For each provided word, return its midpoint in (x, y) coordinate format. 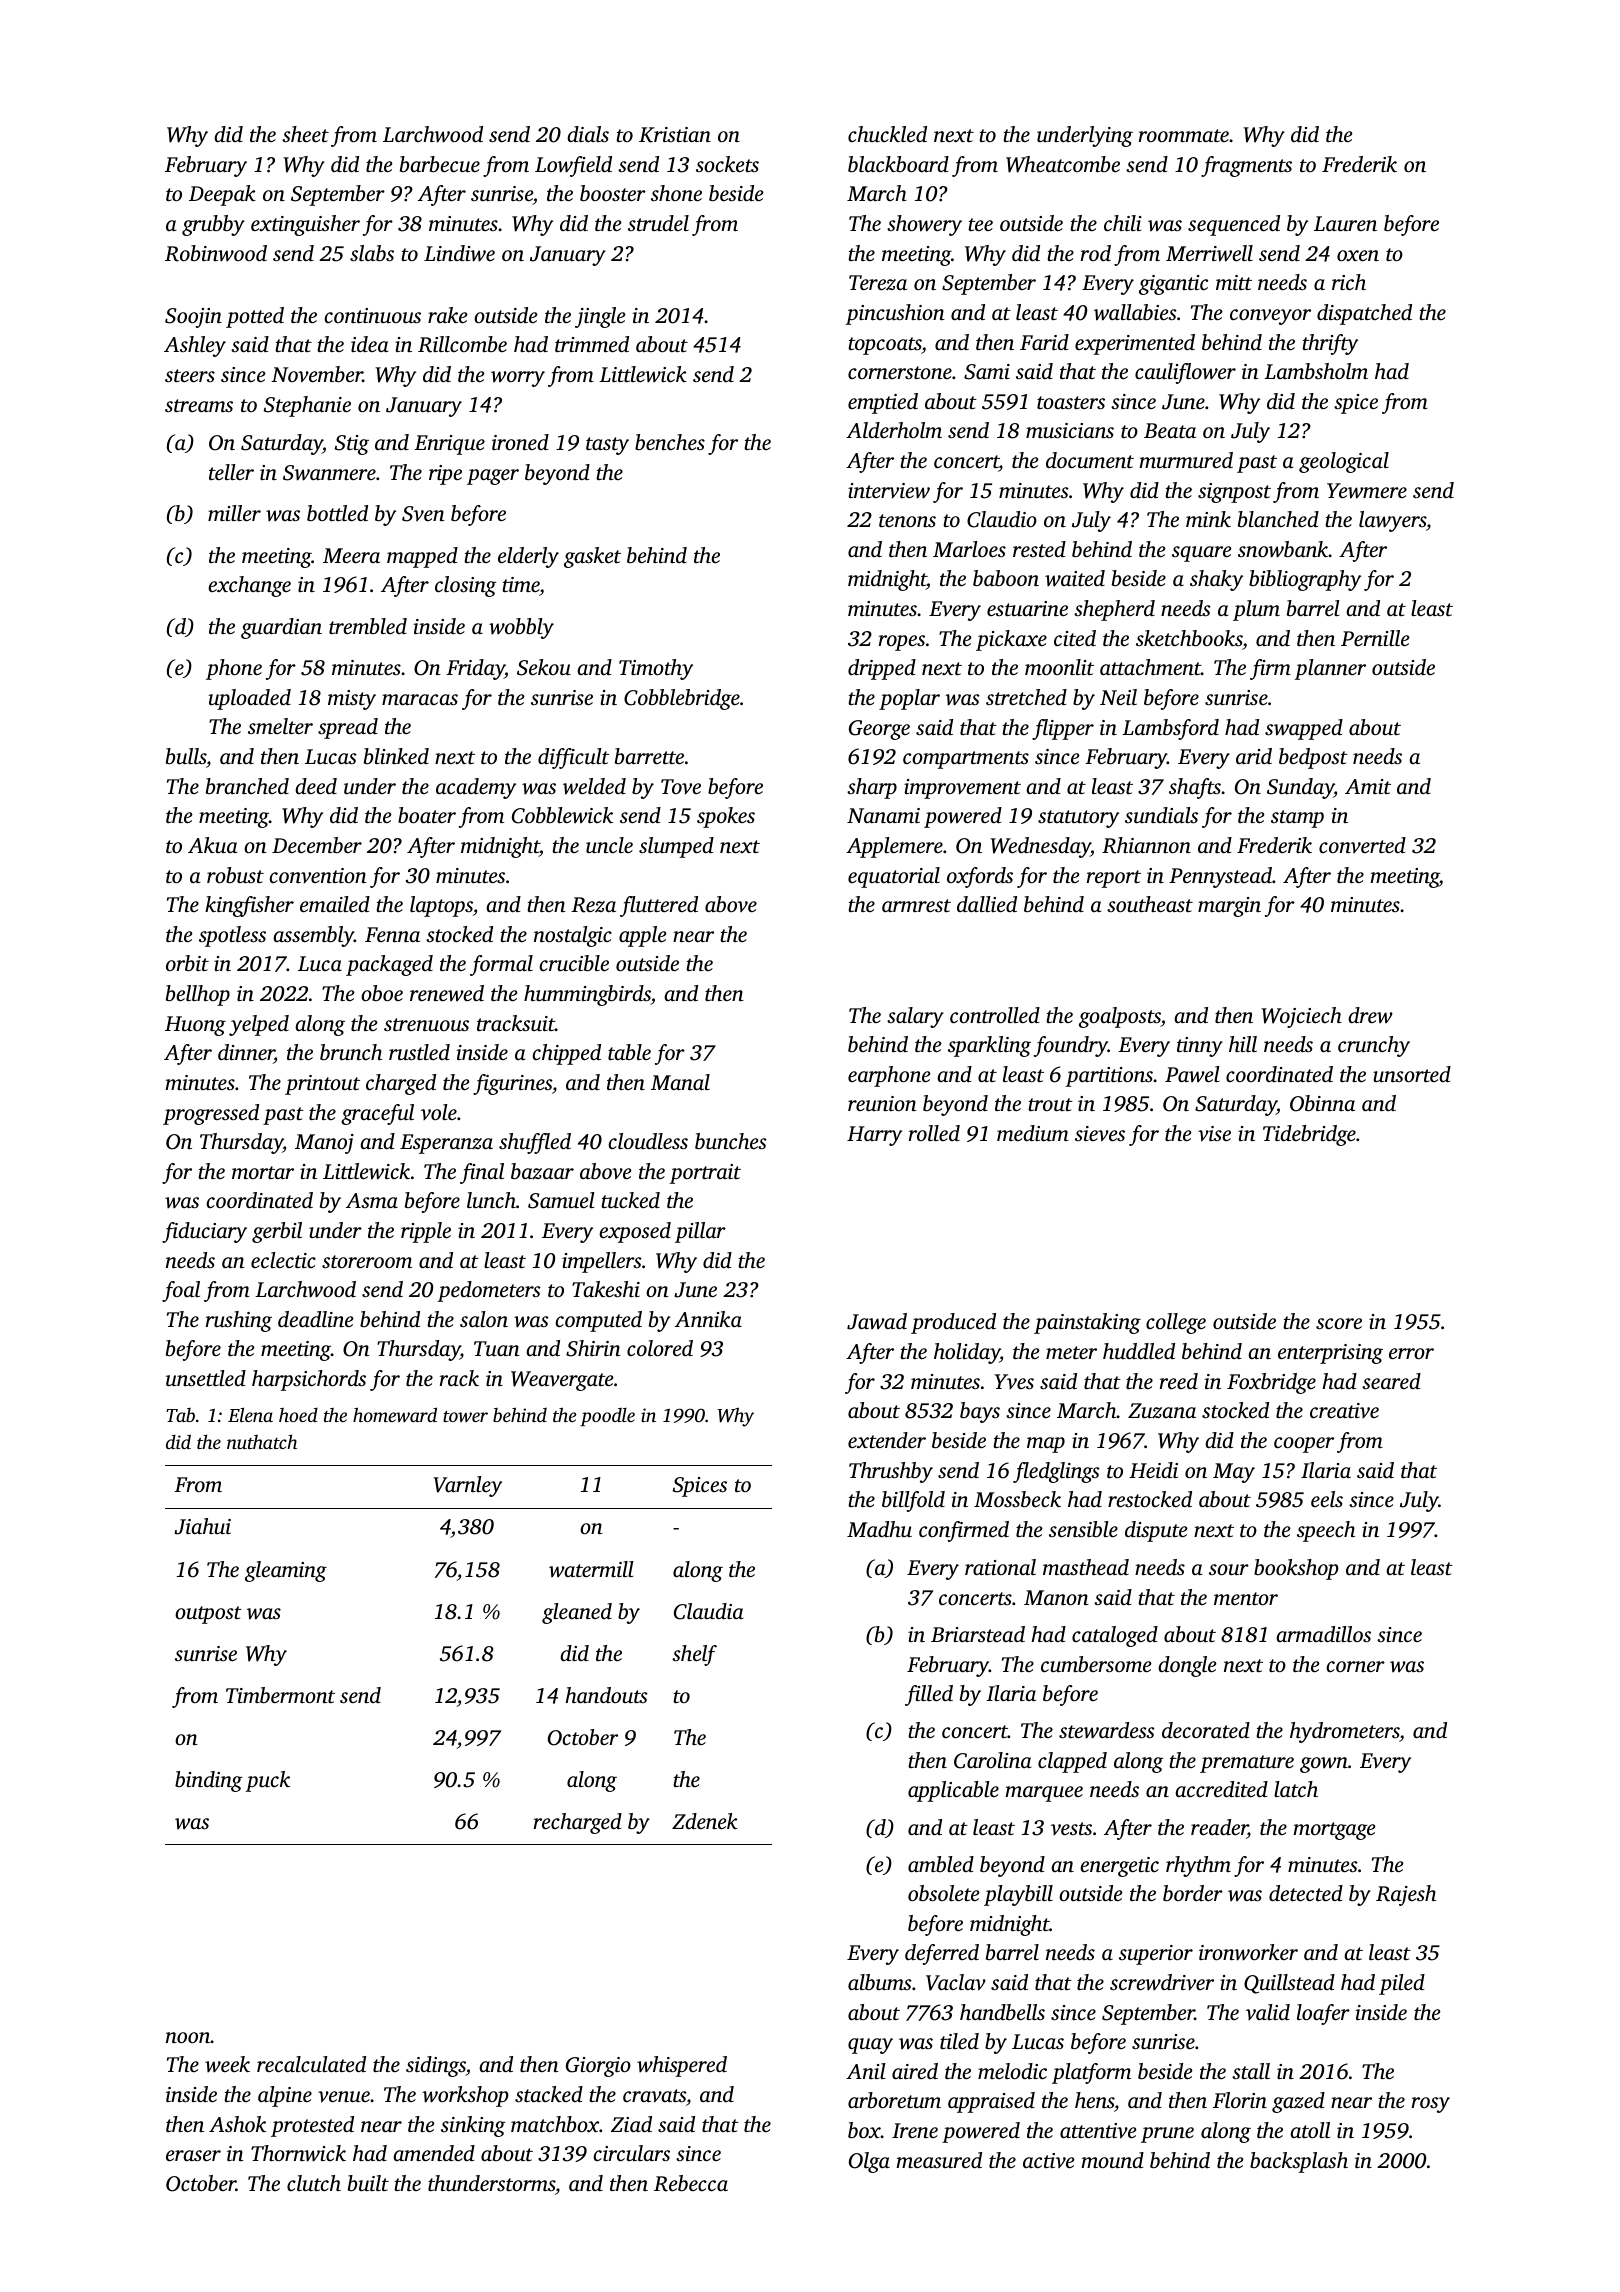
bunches (731, 1141)
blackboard (898, 164)
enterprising (1330, 1354)
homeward (395, 1414)
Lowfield (573, 166)
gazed (1298, 2102)
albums (880, 1982)
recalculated (311, 2064)
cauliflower (1185, 373)
